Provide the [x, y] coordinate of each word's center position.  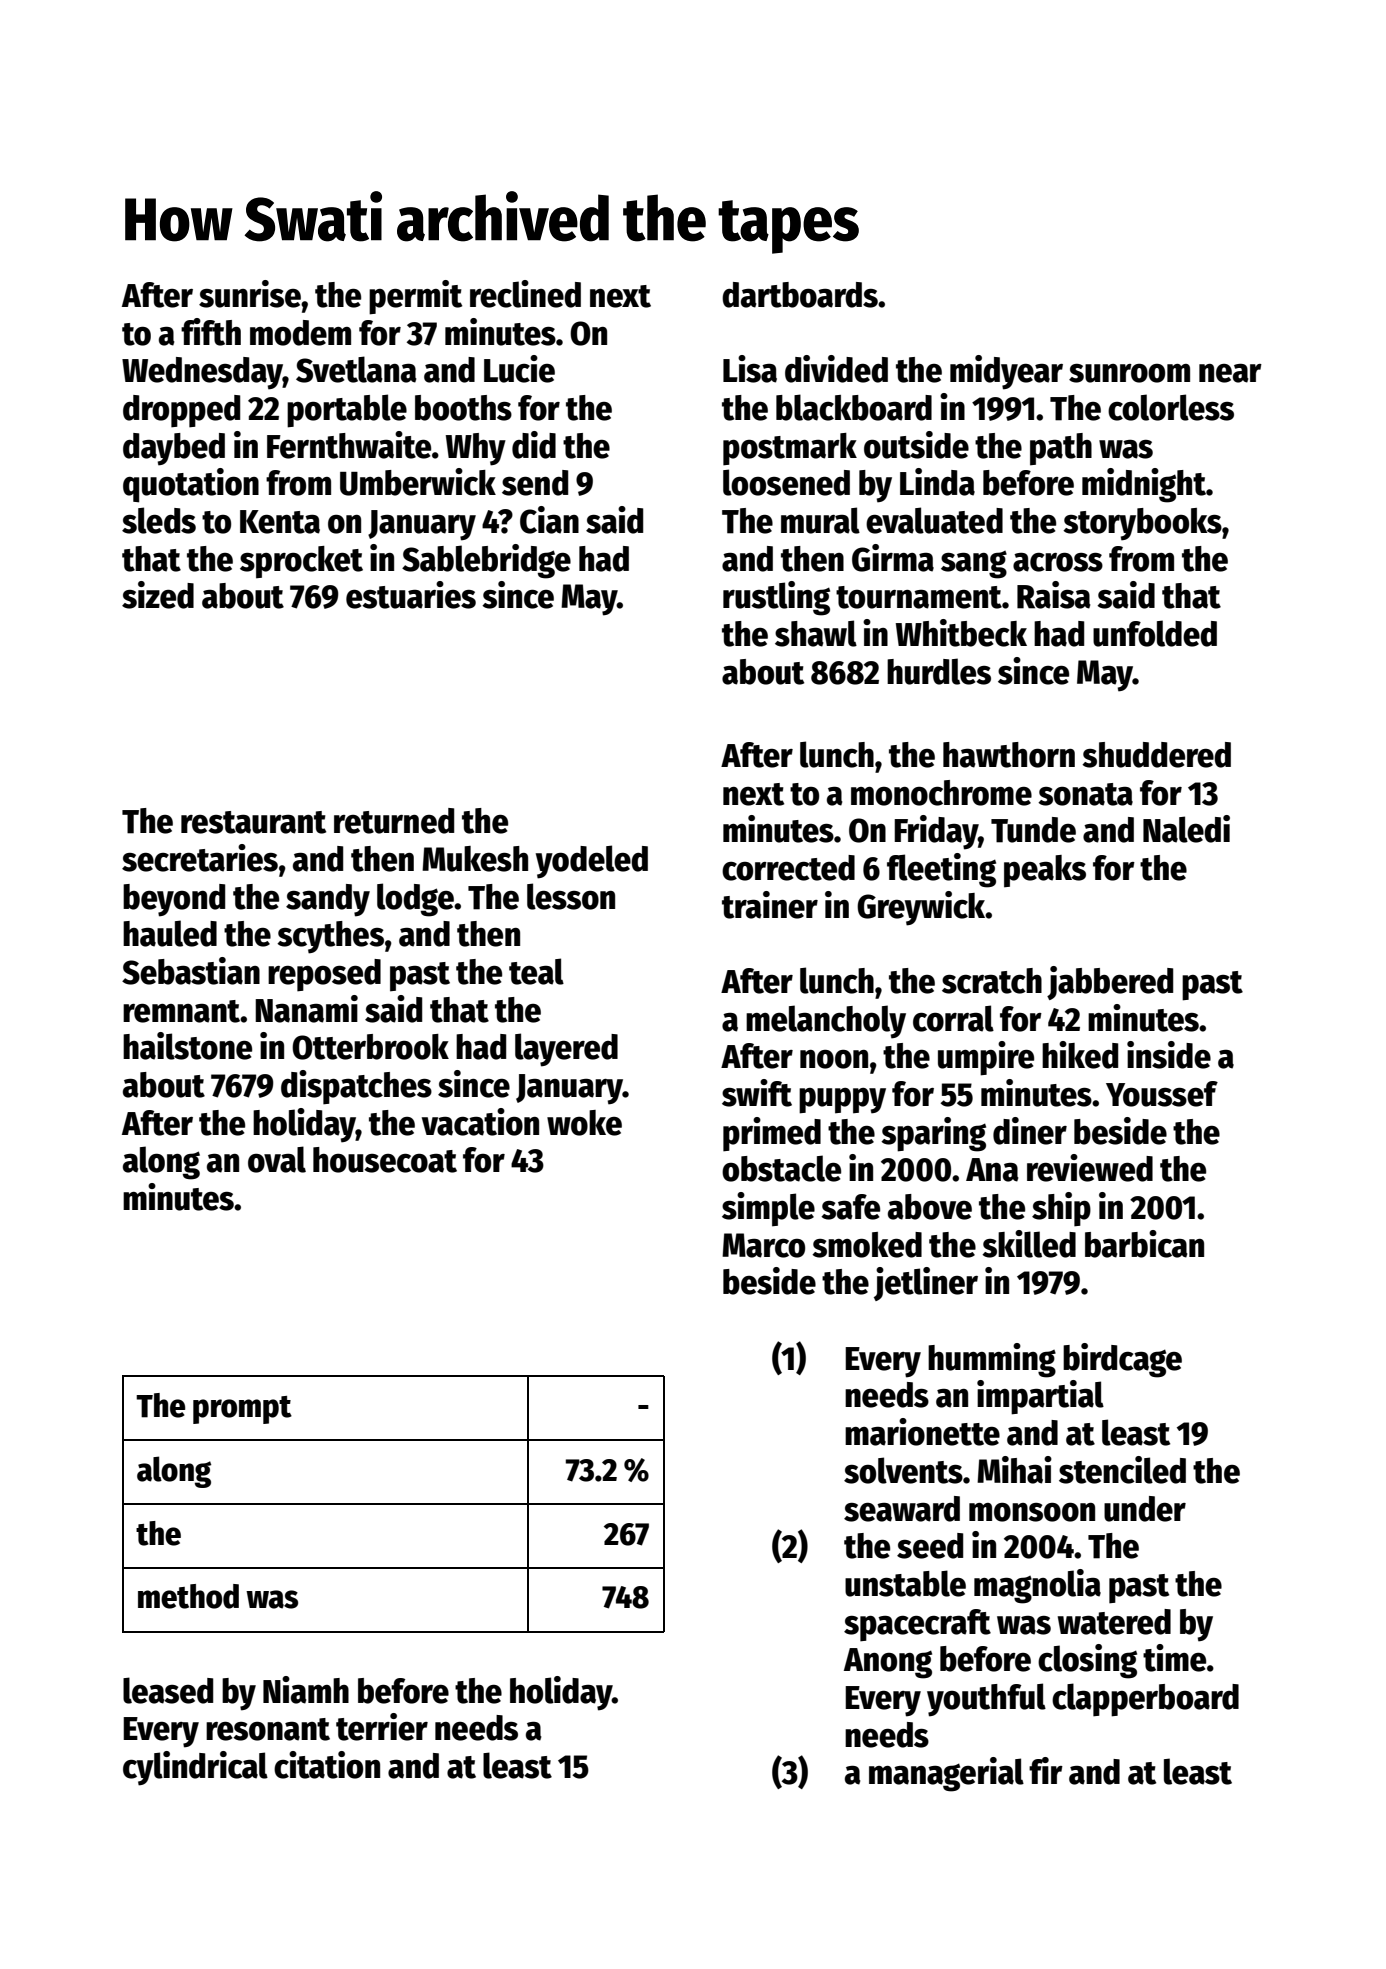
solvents [903, 1470]
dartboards [800, 295]
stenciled [1122, 1470]
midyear [1006, 372]
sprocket [301, 562]
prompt [242, 1410]
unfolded [1155, 633]
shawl [816, 633]
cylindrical [195, 1768]
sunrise [250, 294]
